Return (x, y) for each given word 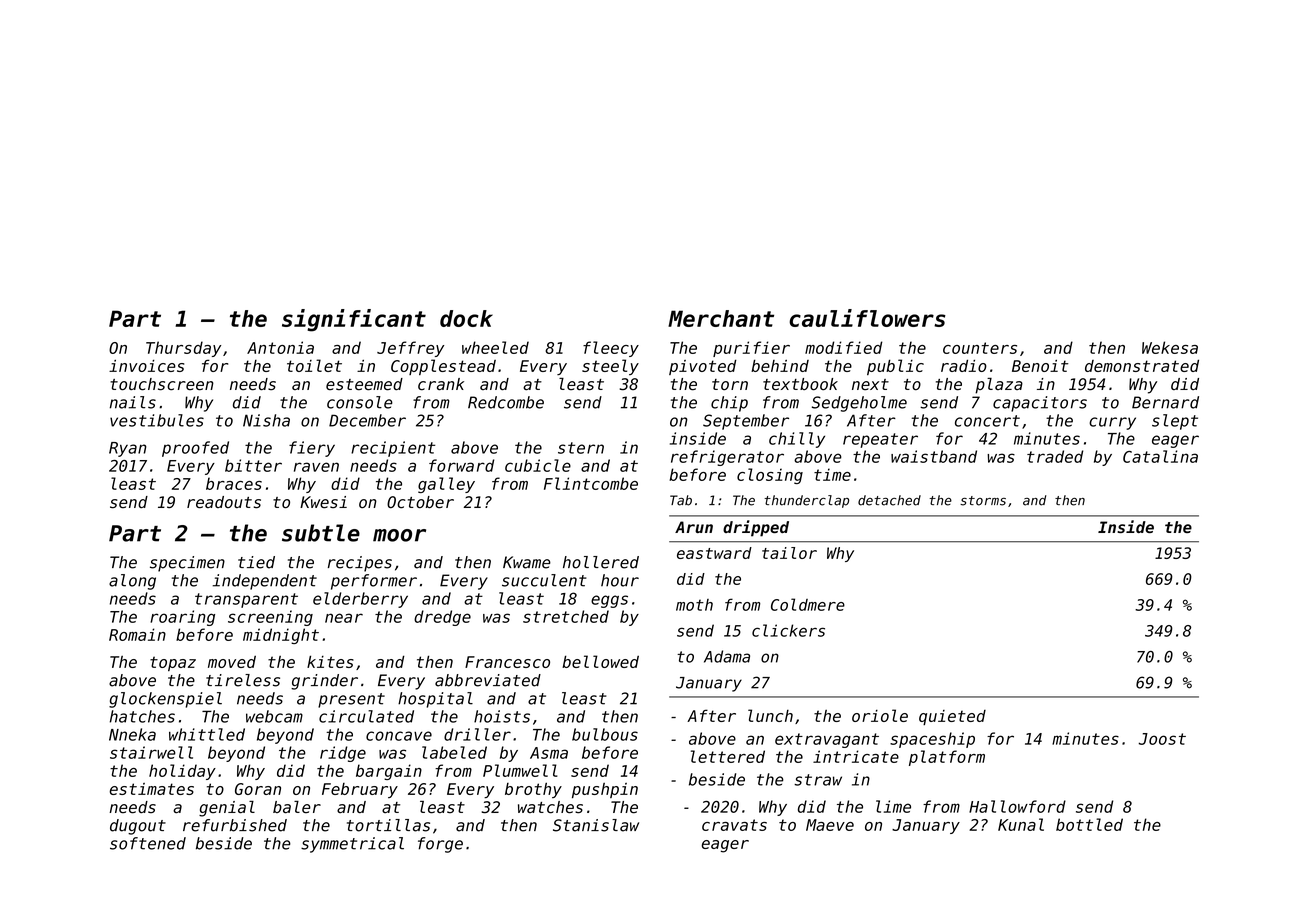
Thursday (183, 349)
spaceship (932, 740)
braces (234, 483)
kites (330, 661)
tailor (789, 553)
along (132, 582)
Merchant (721, 318)
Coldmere (808, 604)
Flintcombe (591, 483)
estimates (151, 789)
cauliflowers (867, 318)
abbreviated (488, 680)
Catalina (1160, 456)
